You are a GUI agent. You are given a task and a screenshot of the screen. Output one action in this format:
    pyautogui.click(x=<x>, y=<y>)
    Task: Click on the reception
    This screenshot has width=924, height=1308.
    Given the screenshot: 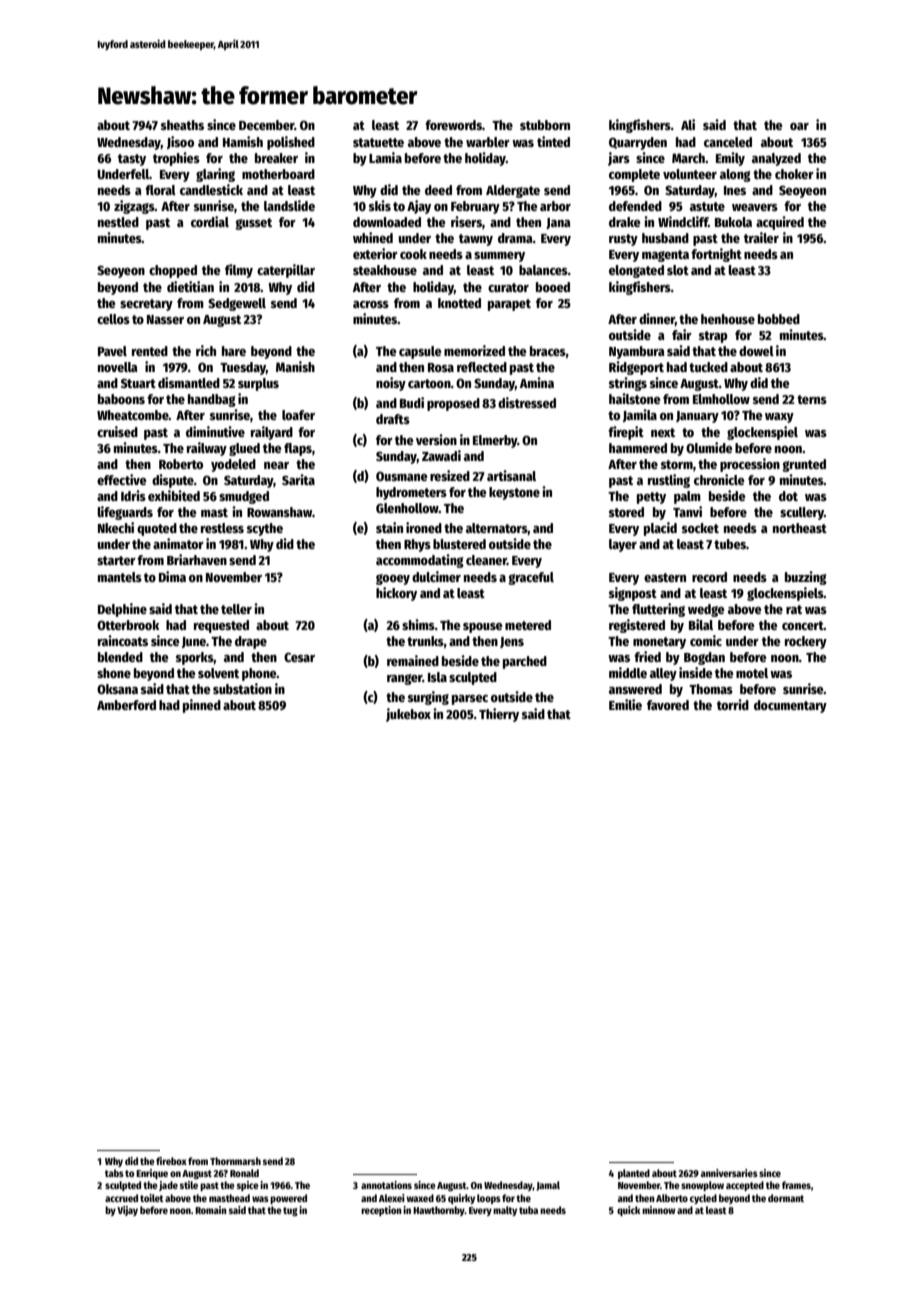 What is the action you would take?
    pyautogui.click(x=381, y=1211)
